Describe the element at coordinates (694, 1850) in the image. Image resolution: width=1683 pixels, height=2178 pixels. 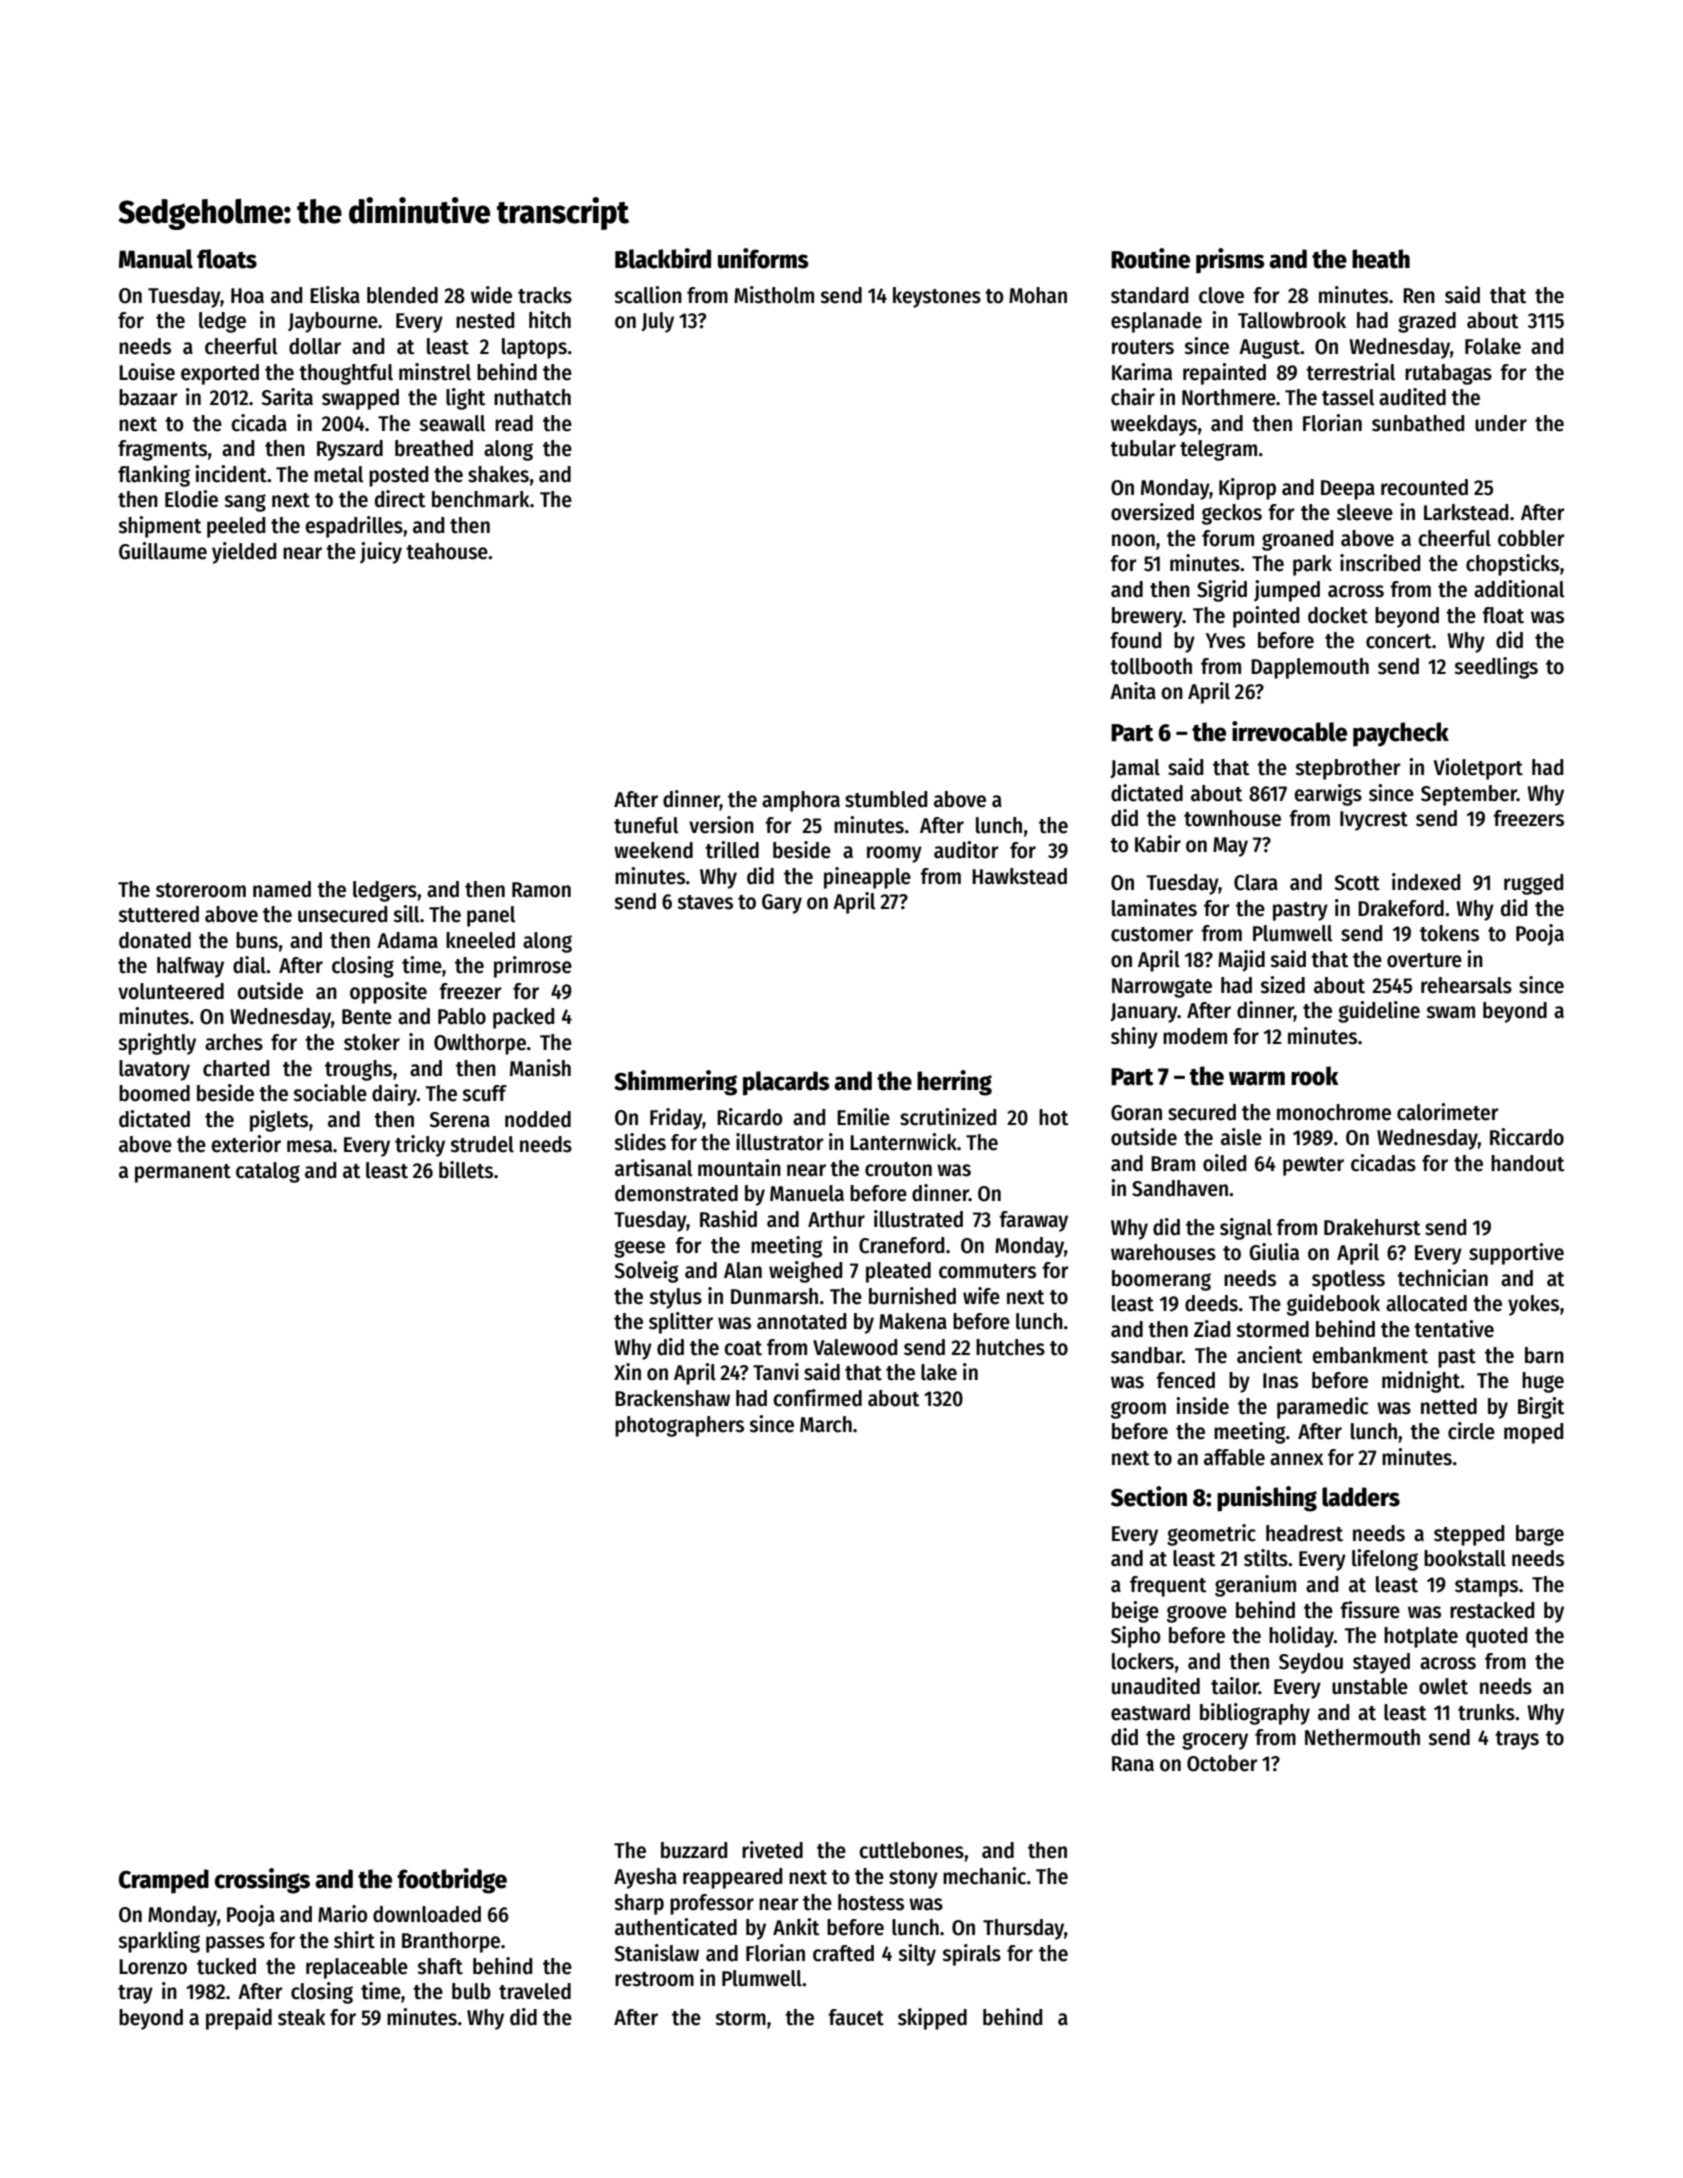
I see `buzzard` at that location.
